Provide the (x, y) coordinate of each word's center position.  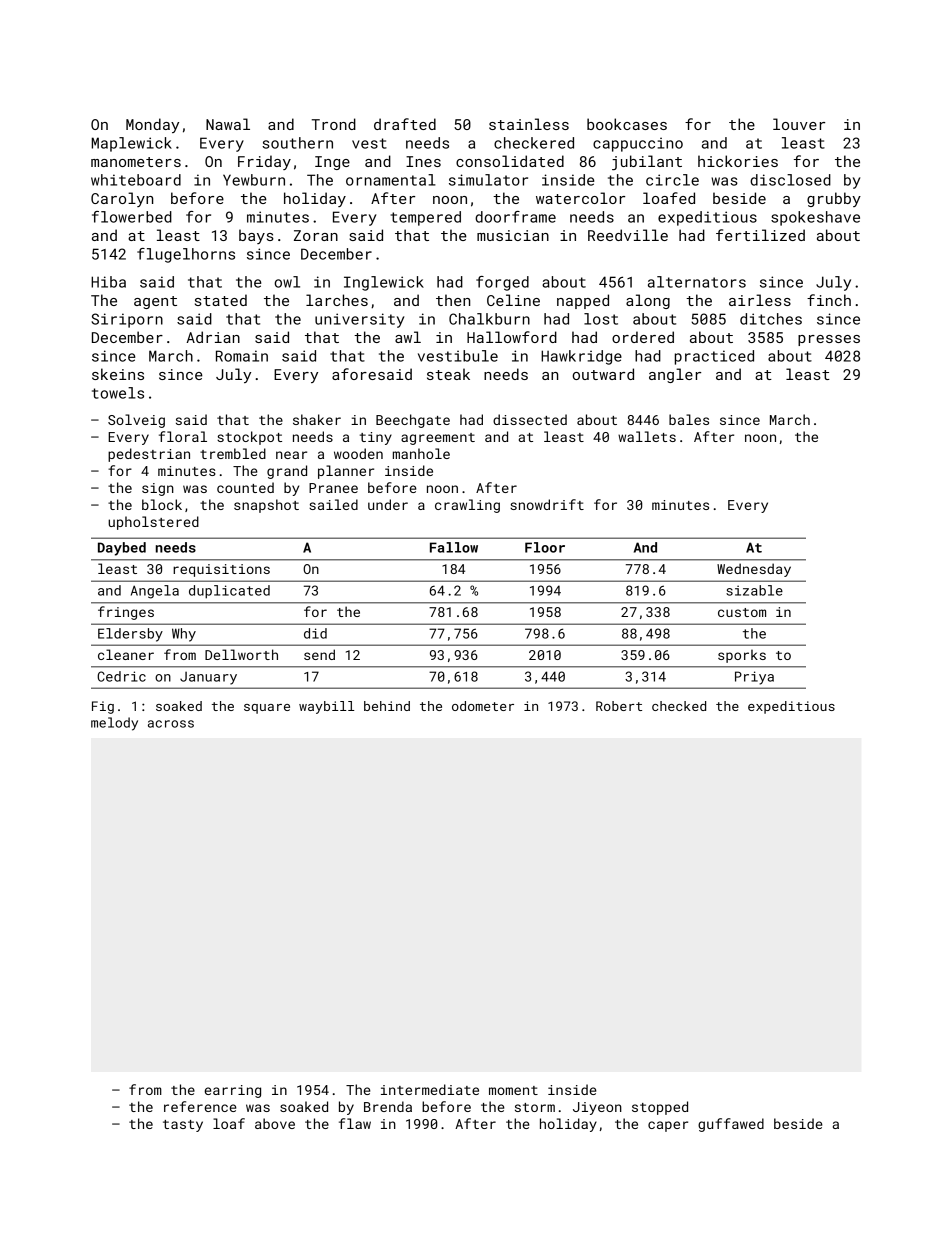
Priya (754, 678)
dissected (530, 419)
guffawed (731, 1125)
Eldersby (130, 635)
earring (232, 1091)
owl (287, 282)
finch (829, 300)
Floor (545, 547)
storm (535, 1107)
